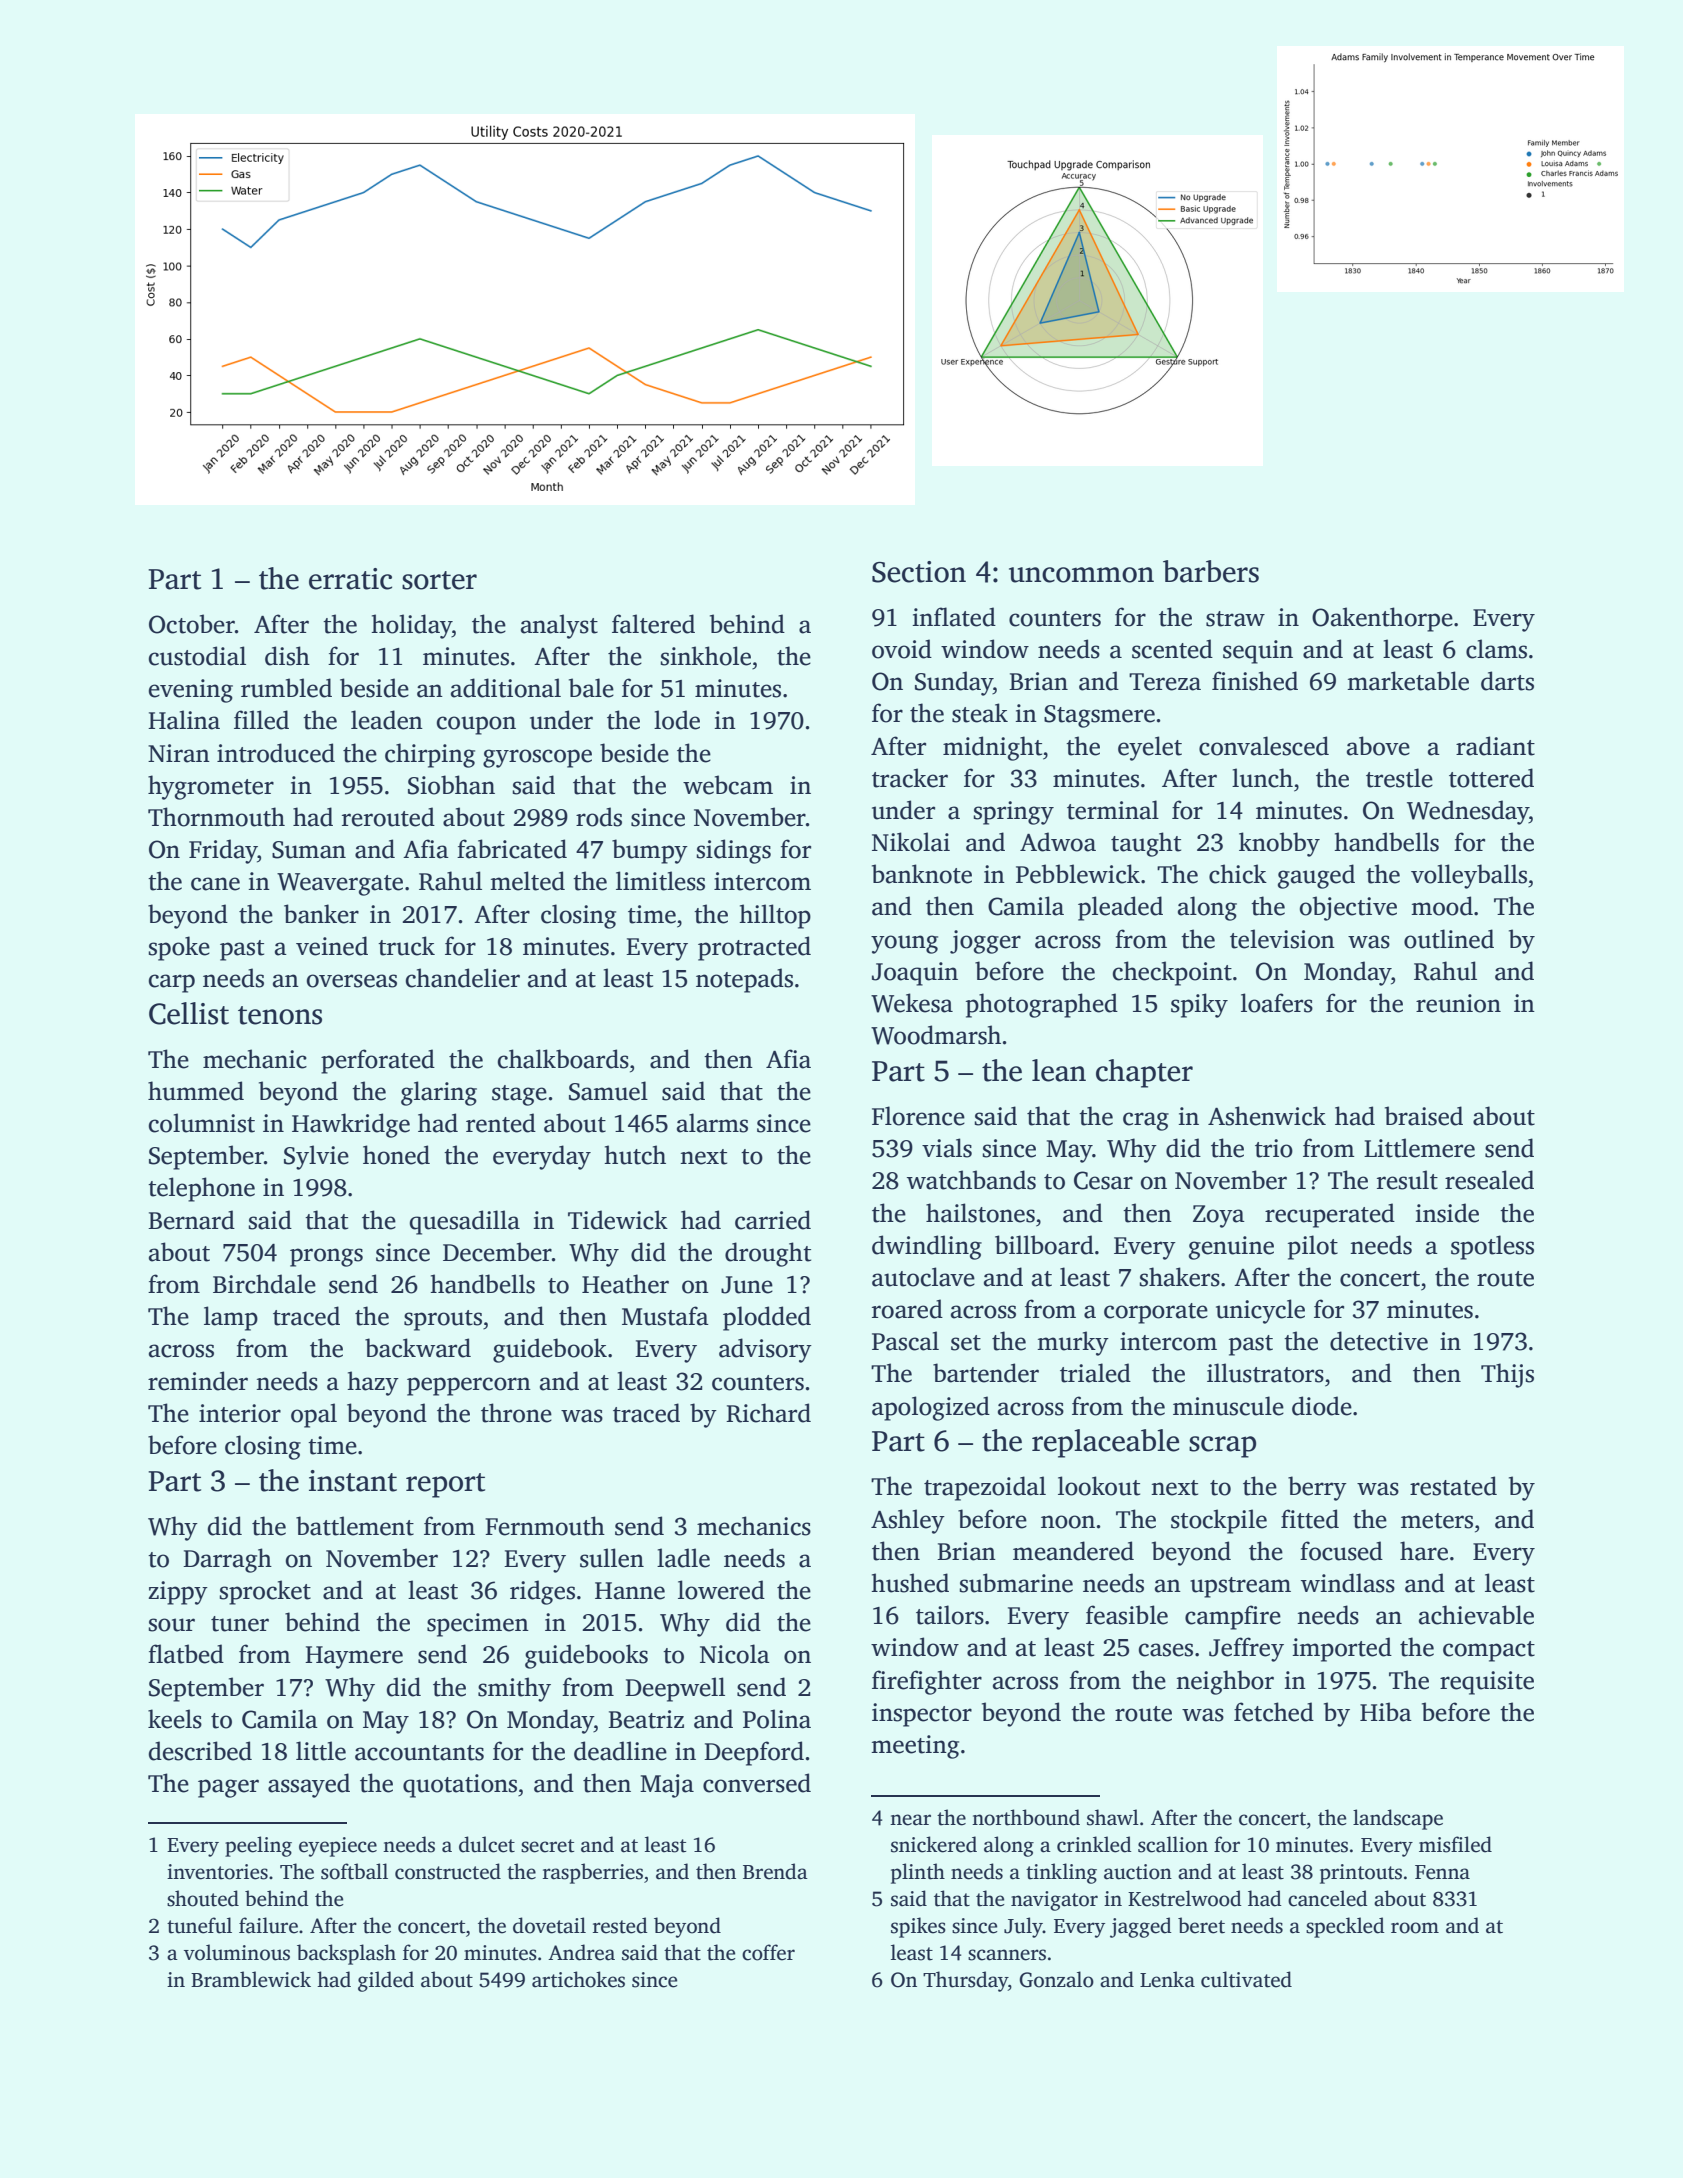 The image size is (1683, 2178). I want to click on spikes, so click(918, 1927).
